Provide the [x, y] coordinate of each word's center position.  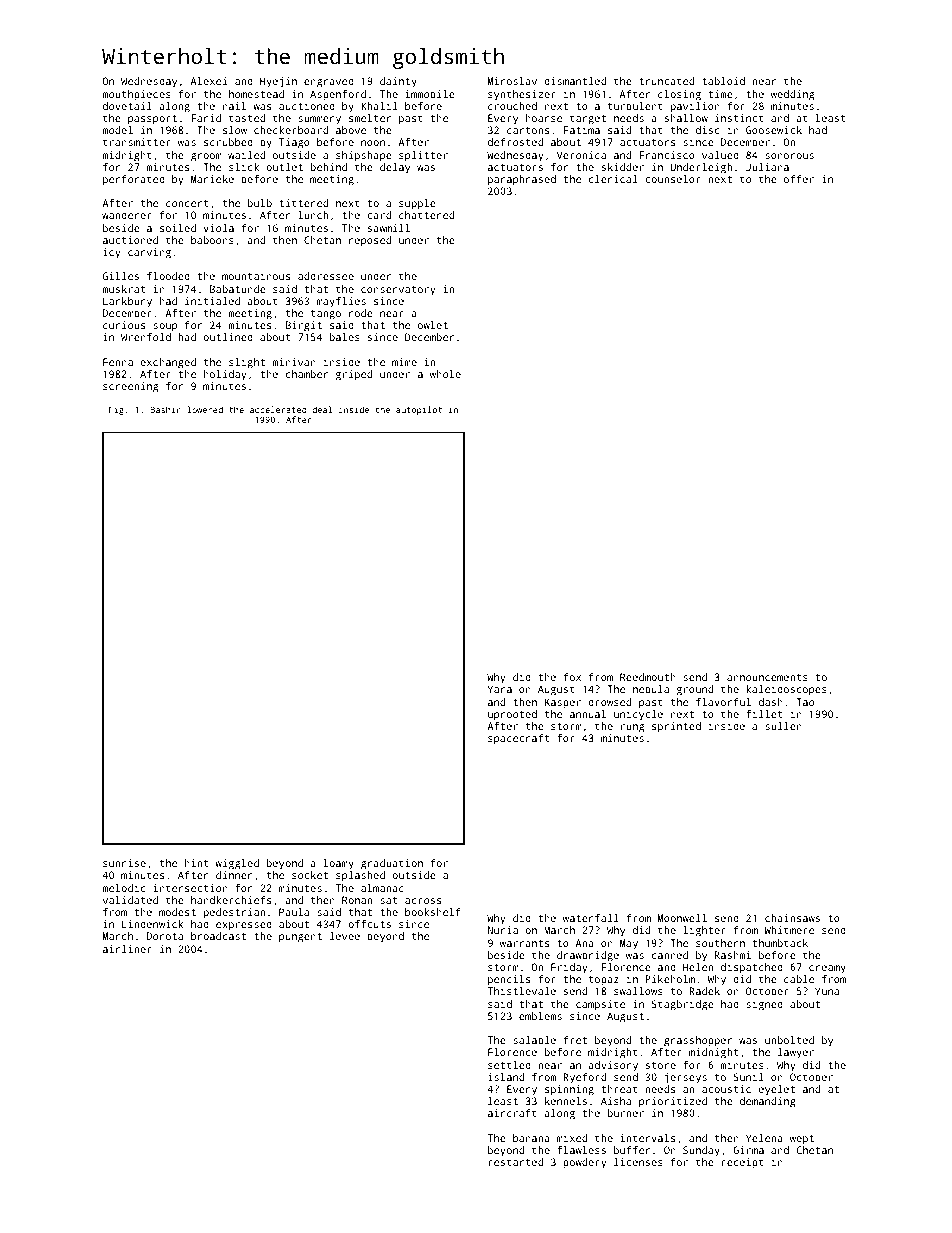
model [117, 130]
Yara [500, 689]
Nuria [503, 930]
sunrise [124, 863]
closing [679, 95]
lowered [205, 409]
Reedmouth [648, 677]
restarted [515, 1162]
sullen [783, 726]
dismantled [575, 81]
